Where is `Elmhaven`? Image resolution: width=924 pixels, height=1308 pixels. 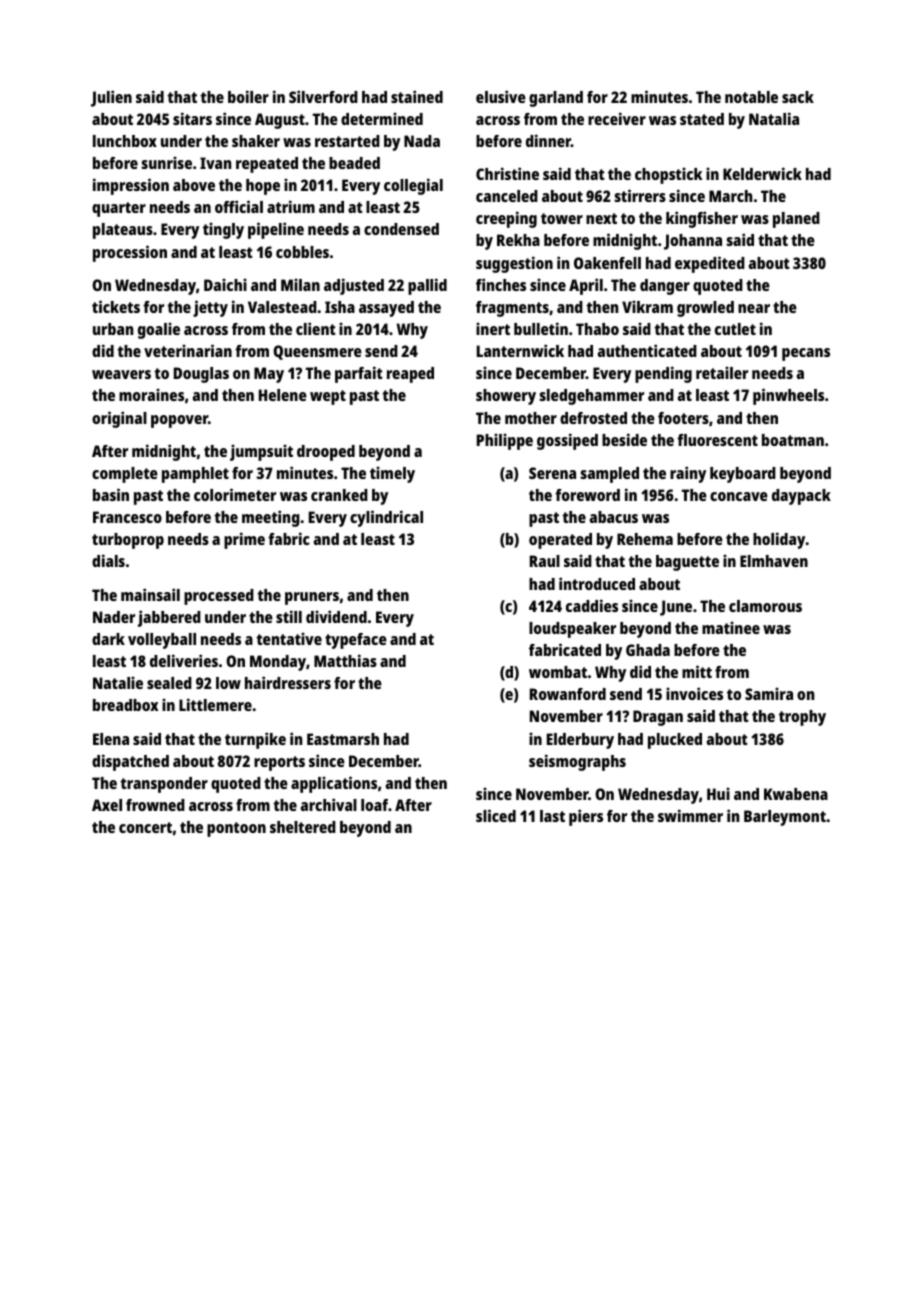
Elmhaven is located at coordinates (774, 561).
